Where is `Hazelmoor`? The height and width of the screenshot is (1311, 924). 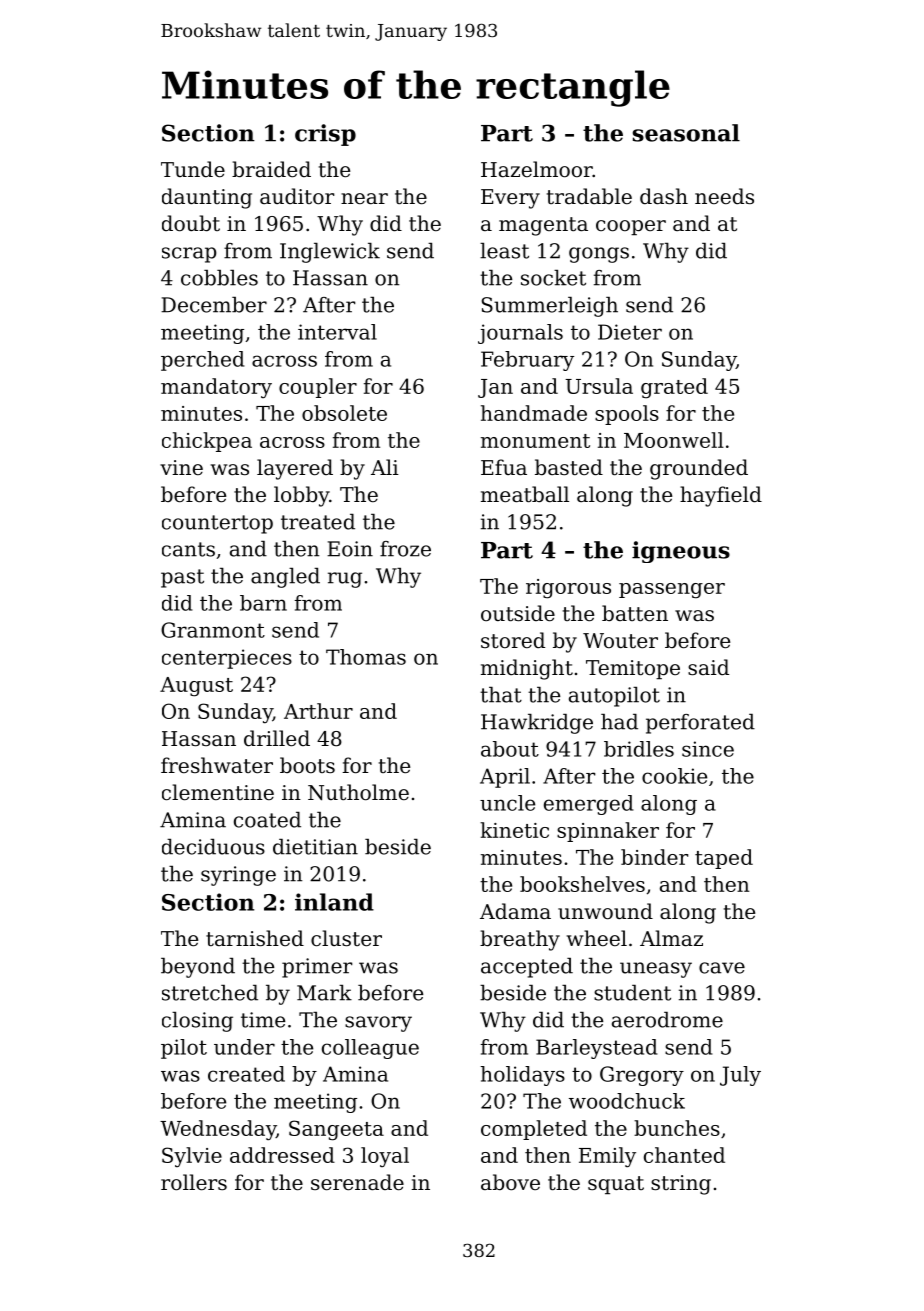 Hazelmoor is located at coordinates (537, 169).
